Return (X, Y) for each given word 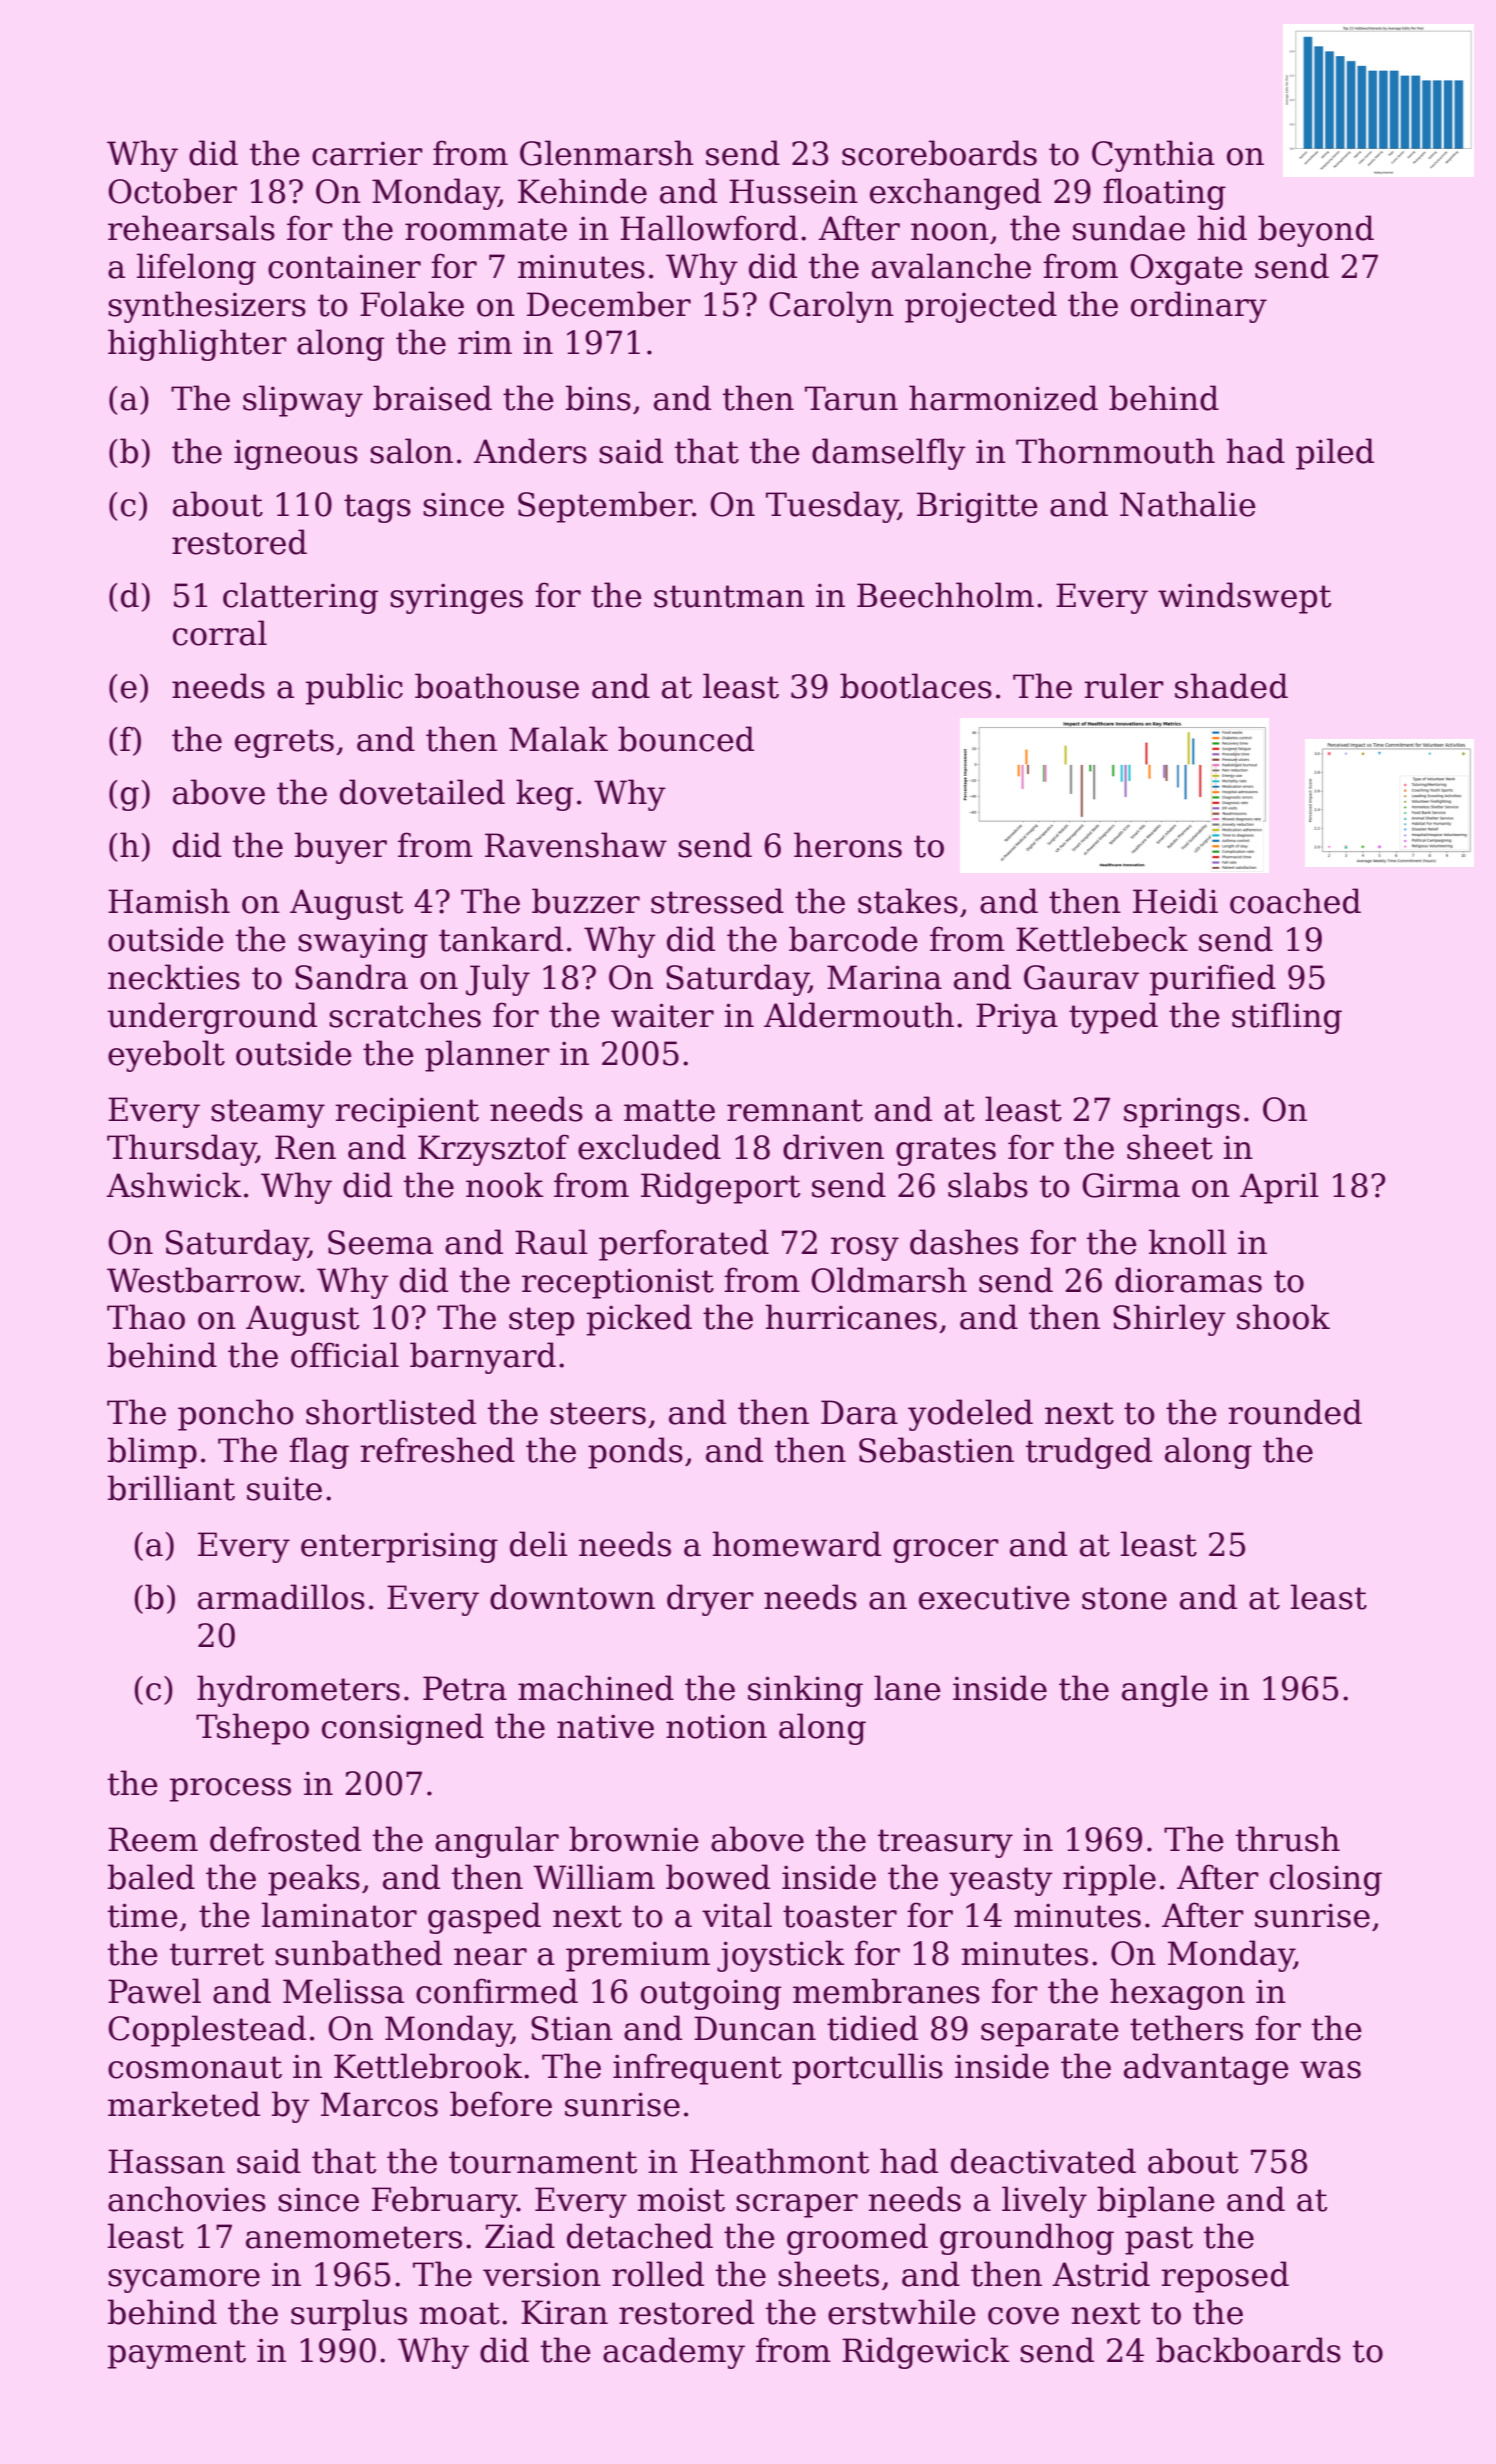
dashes (964, 1242)
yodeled (970, 1415)
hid (1222, 228)
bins (598, 398)
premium (638, 1956)
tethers (1186, 2028)
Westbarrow (203, 1280)
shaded (1231, 686)
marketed (184, 2104)
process (230, 1790)
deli (538, 1544)
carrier (367, 153)
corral (220, 633)
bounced (686, 739)
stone (1124, 1598)
